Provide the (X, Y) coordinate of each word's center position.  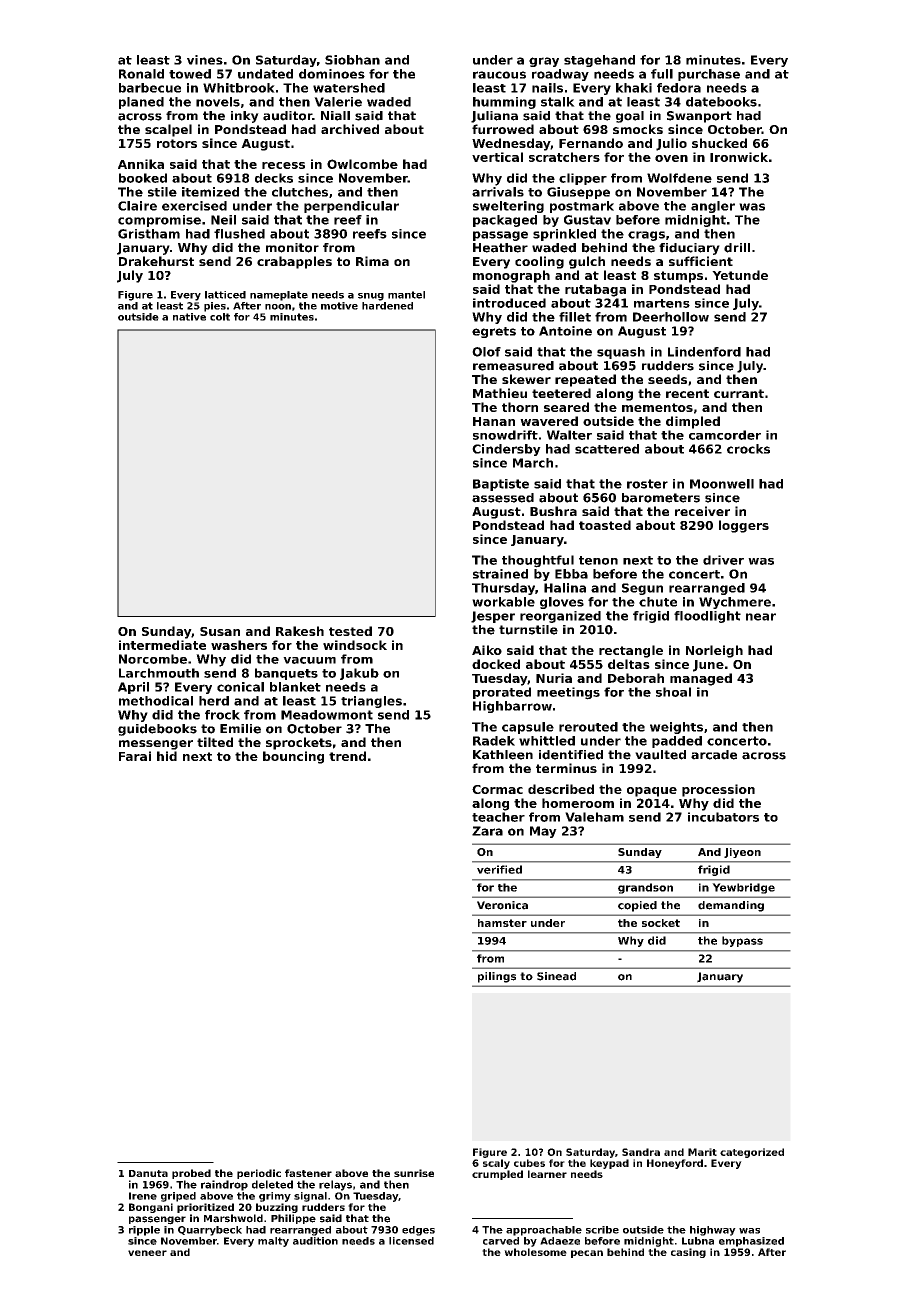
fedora (679, 88)
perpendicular (351, 207)
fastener (308, 1173)
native (189, 317)
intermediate (162, 645)
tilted (215, 742)
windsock (355, 645)
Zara (487, 831)
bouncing (293, 757)
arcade (714, 755)
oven (671, 158)
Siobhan (352, 60)
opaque (652, 792)
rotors (177, 143)
